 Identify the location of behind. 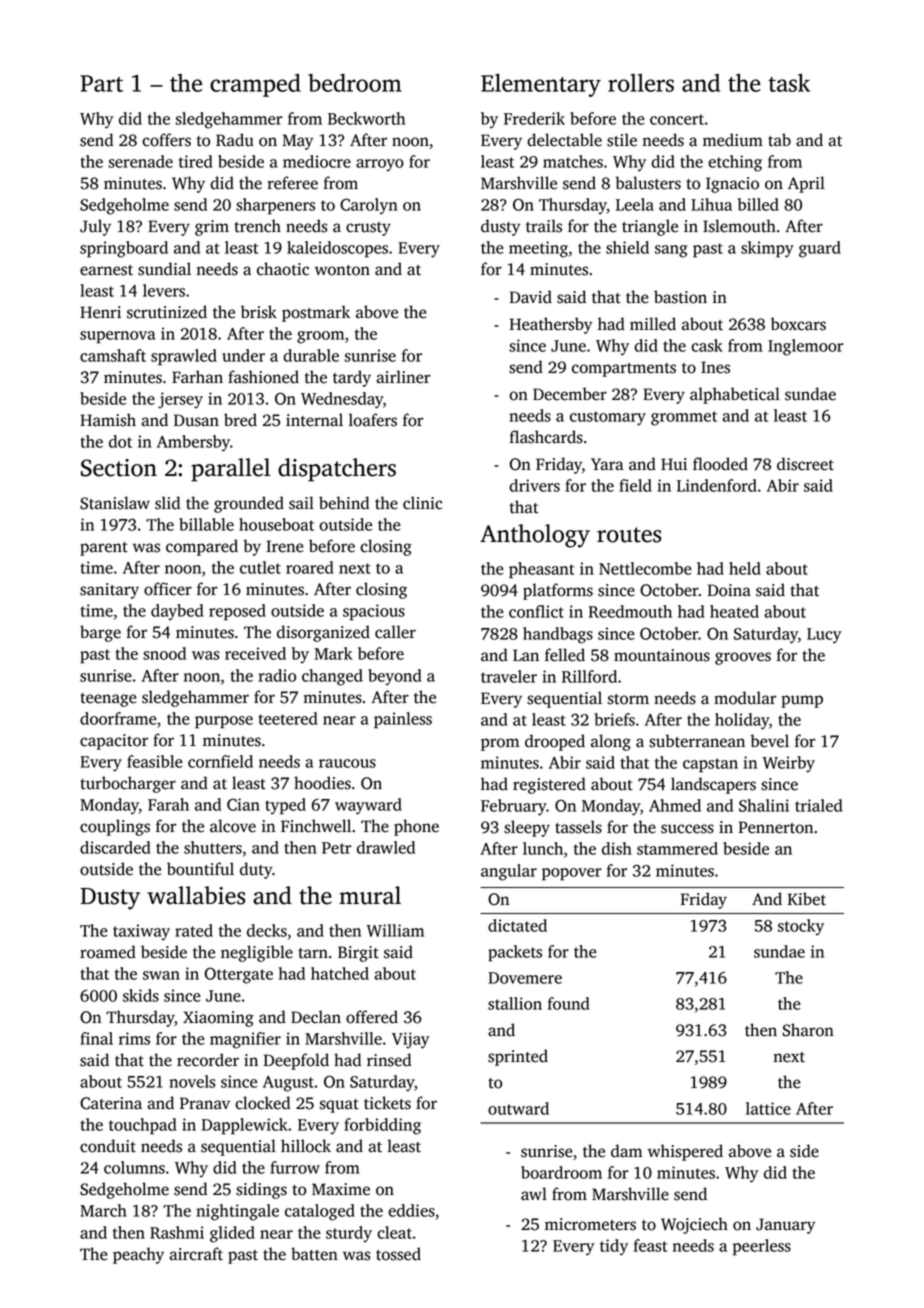
(344, 503).
